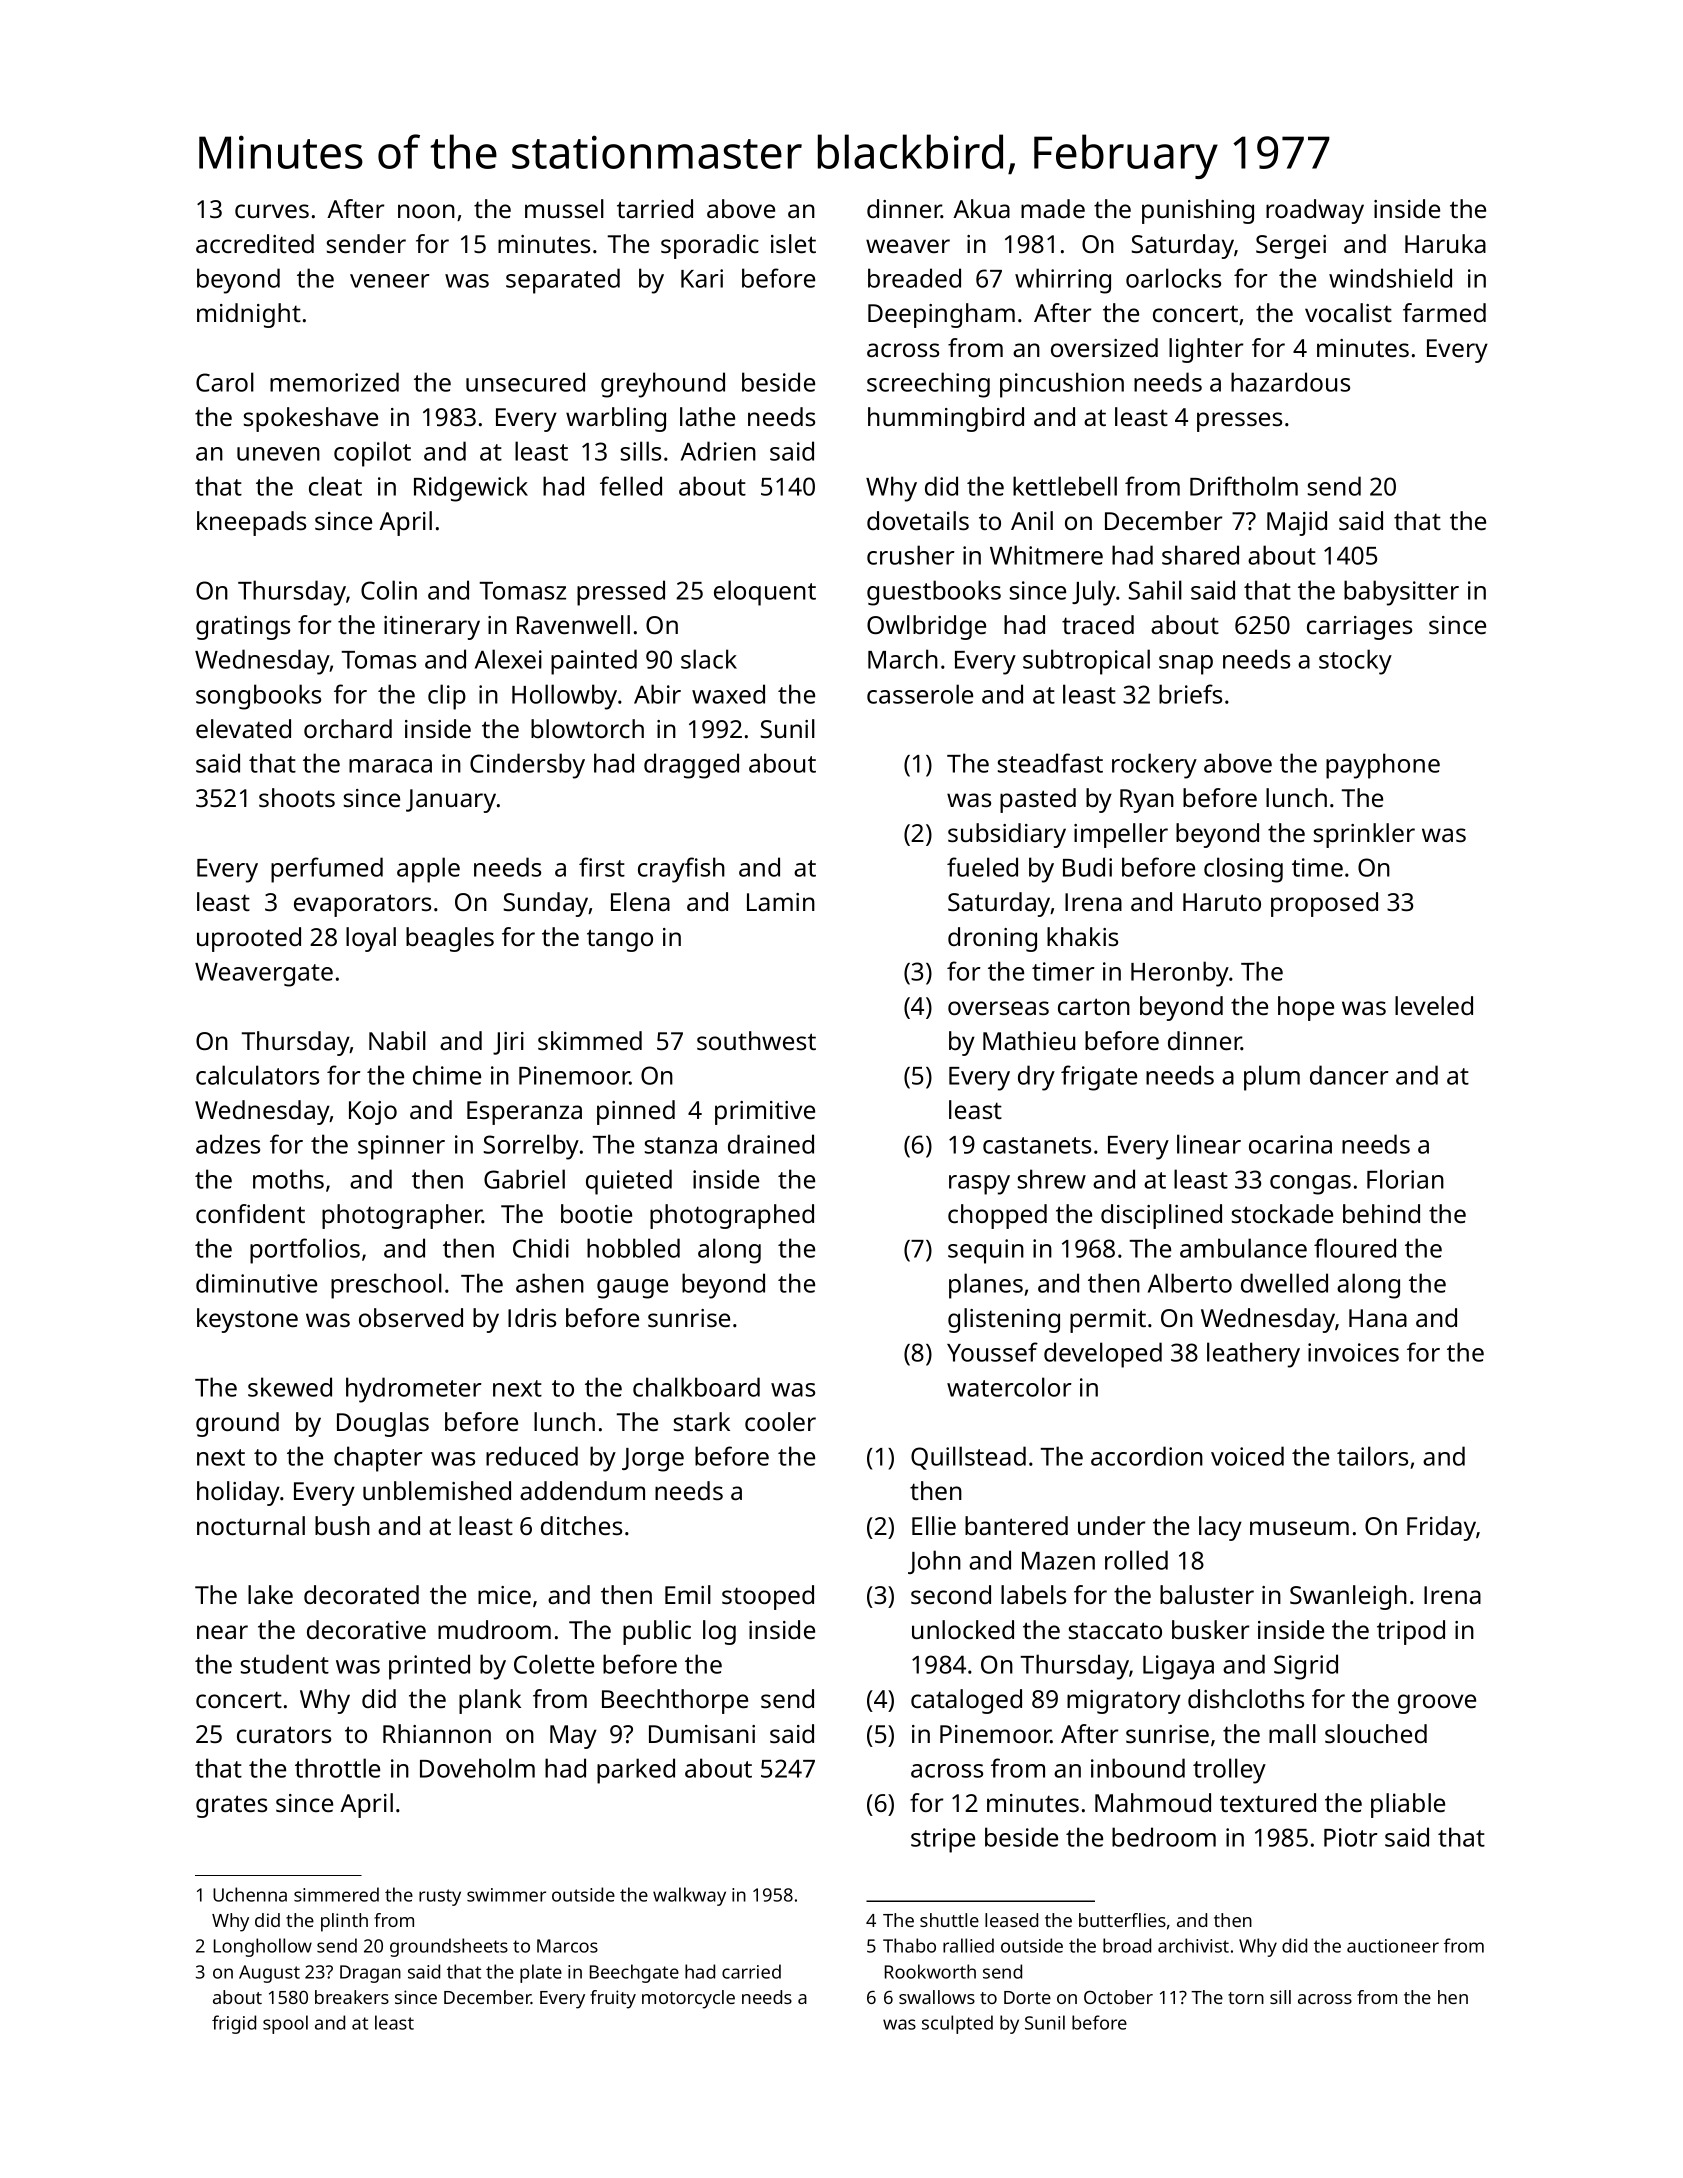 The width and height of the page is (1683, 2178). I want to click on skimmed, so click(590, 1040).
